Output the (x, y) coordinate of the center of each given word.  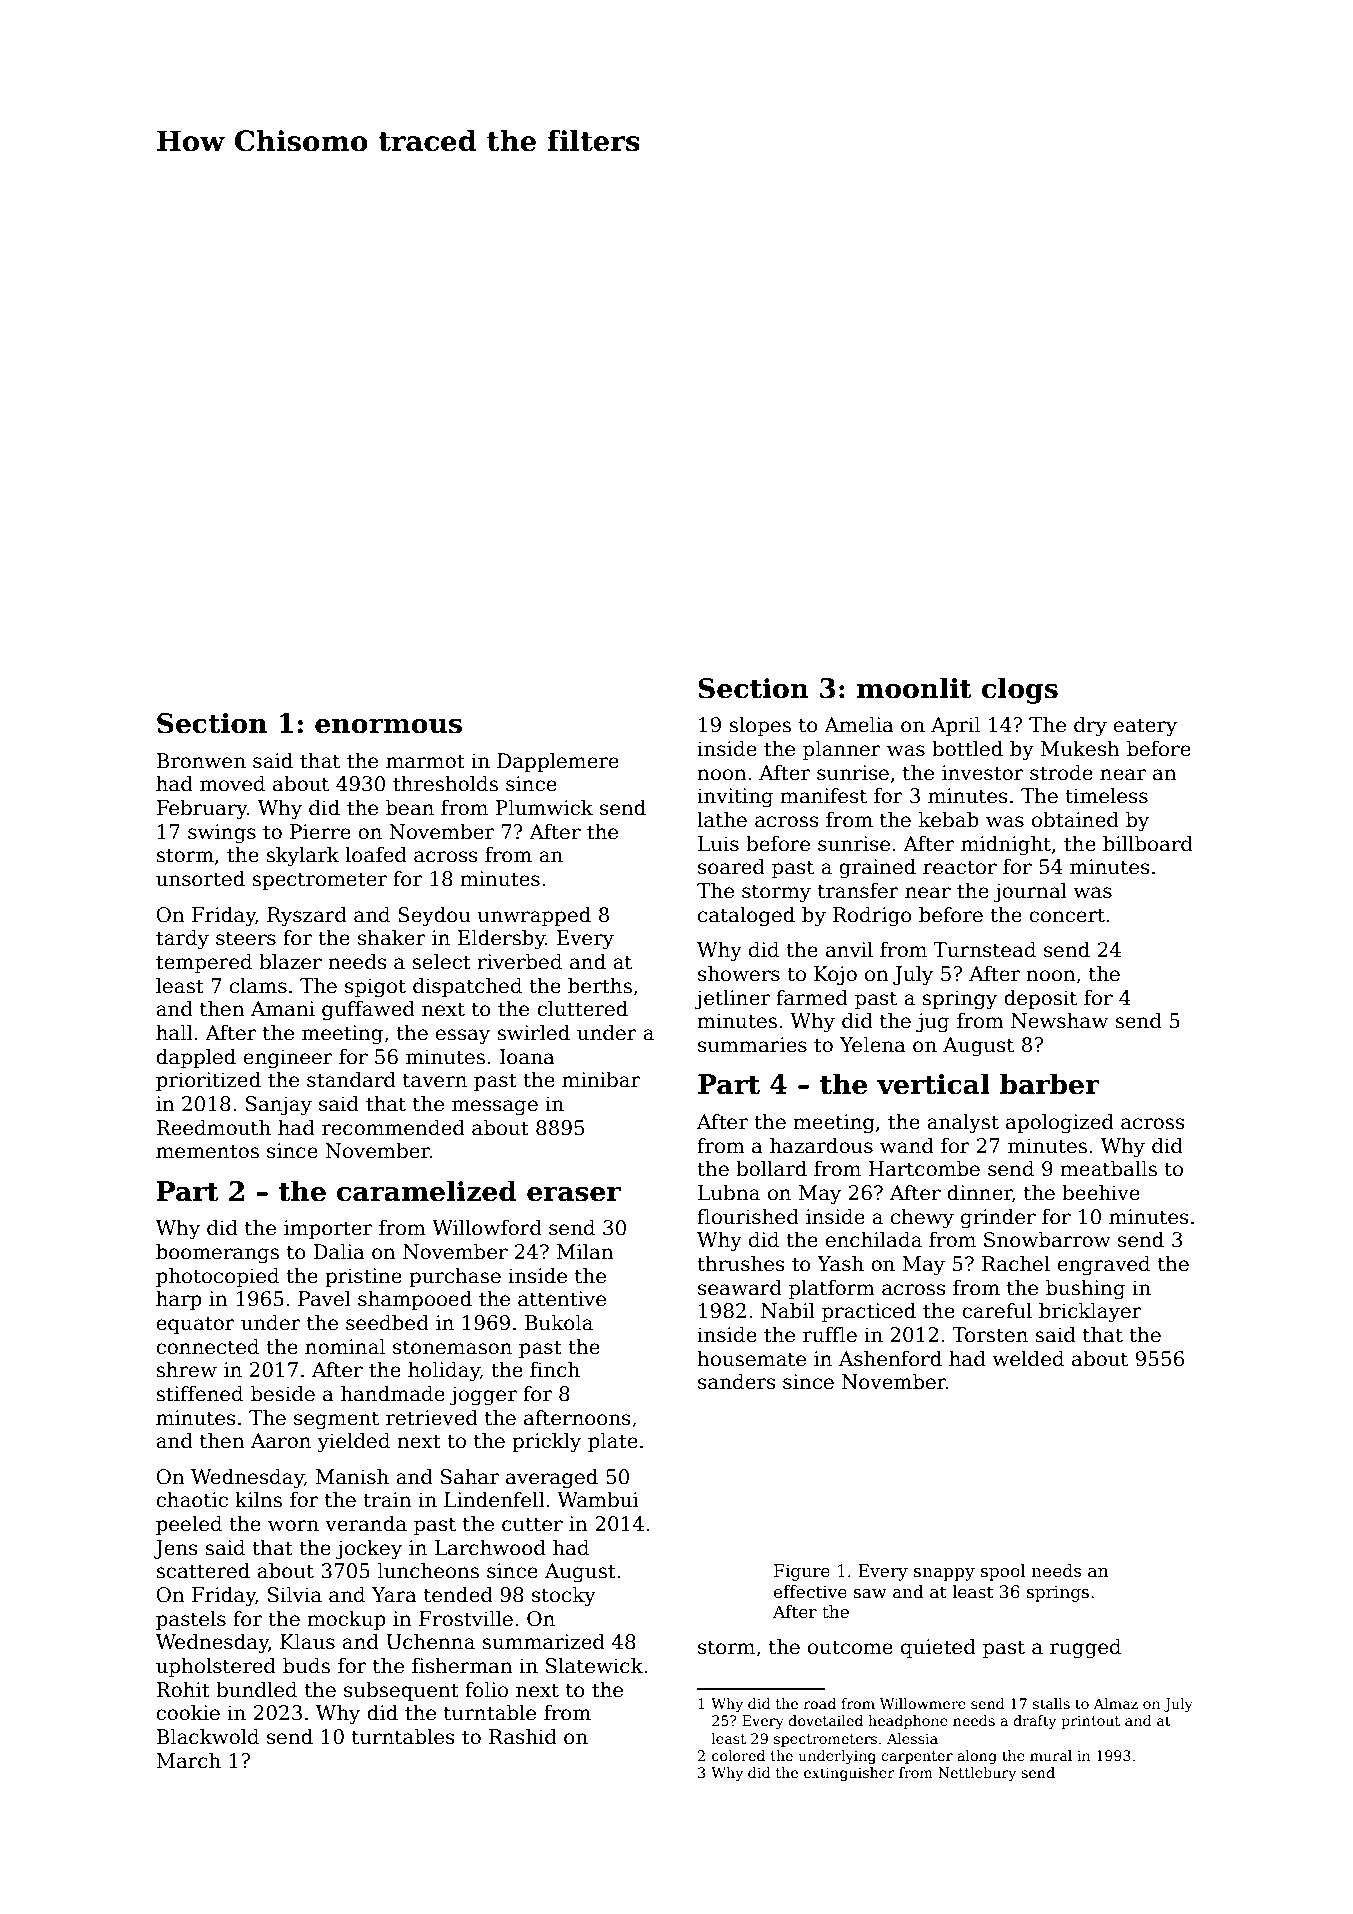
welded (1028, 1358)
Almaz (1115, 1703)
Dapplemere (558, 762)
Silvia (295, 1594)
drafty (1034, 1722)
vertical (933, 1084)
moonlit (914, 688)
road (820, 1703)
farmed (812, 997)
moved (232, 783)
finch (555, 1369)
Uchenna (430, 1641)
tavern (435, 1080)
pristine (363, 1277)
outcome (850, 1647)
